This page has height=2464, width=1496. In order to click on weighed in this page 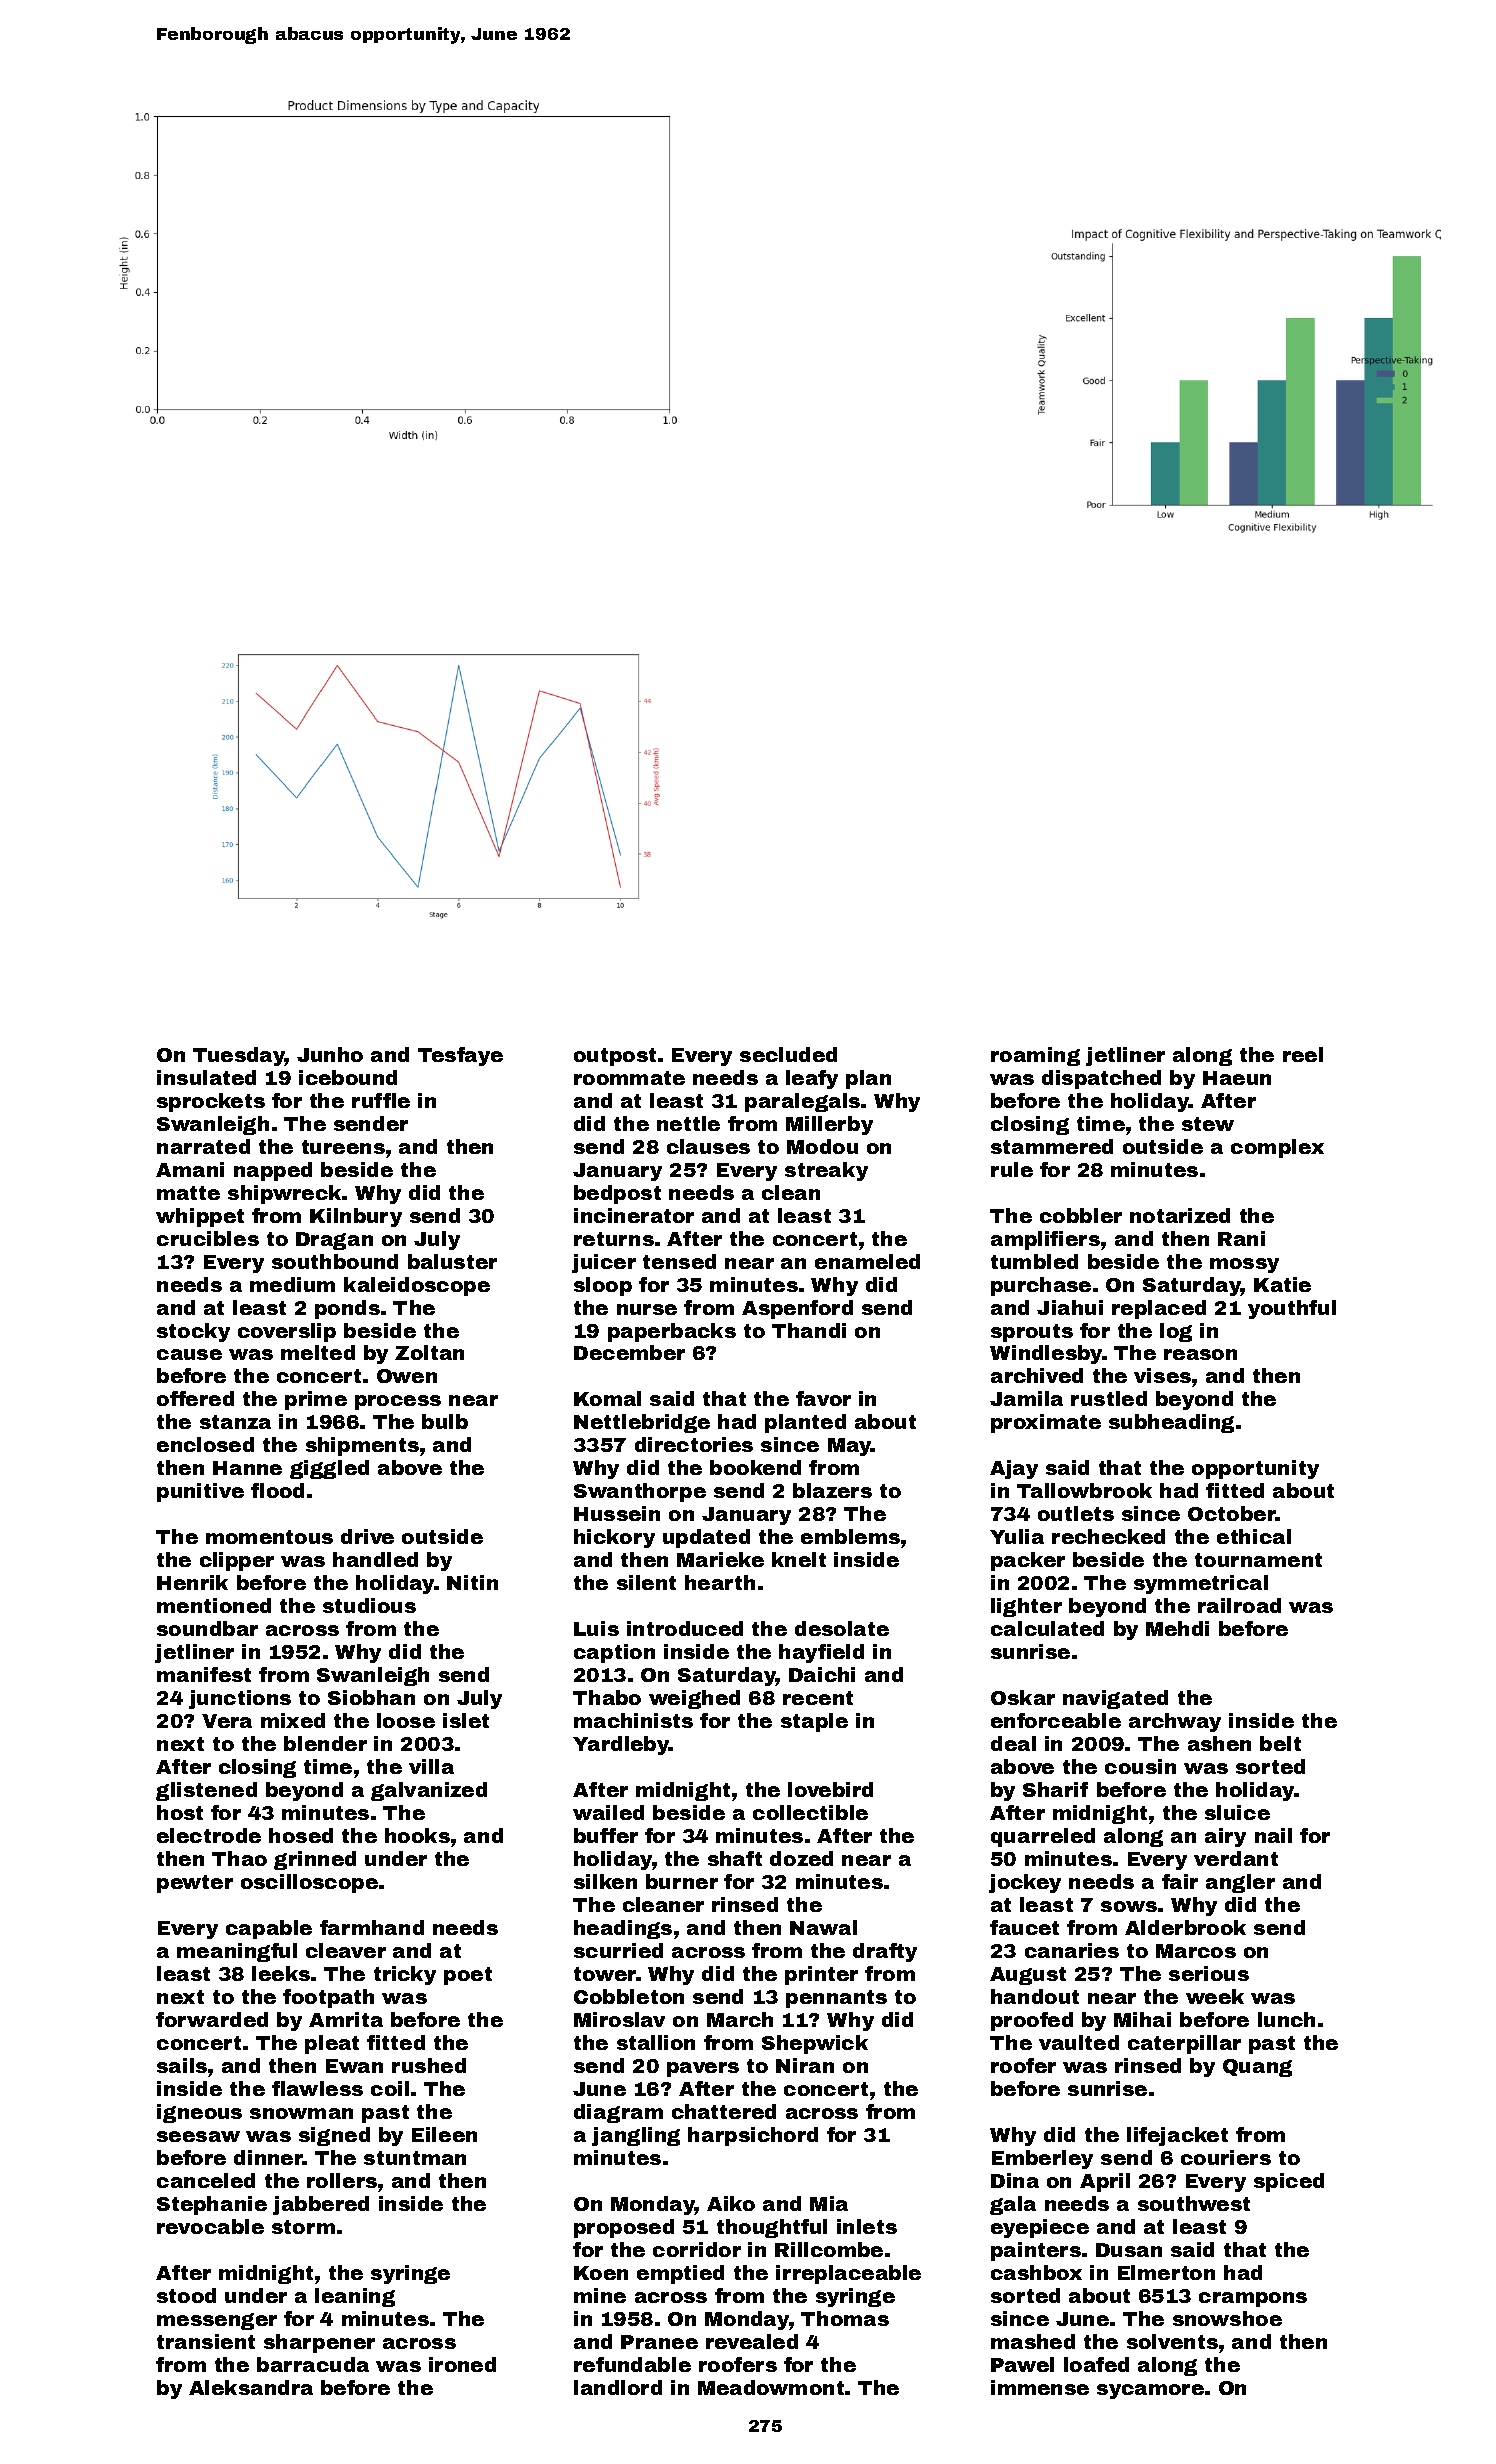, I will do `click(694, 1699)`.
